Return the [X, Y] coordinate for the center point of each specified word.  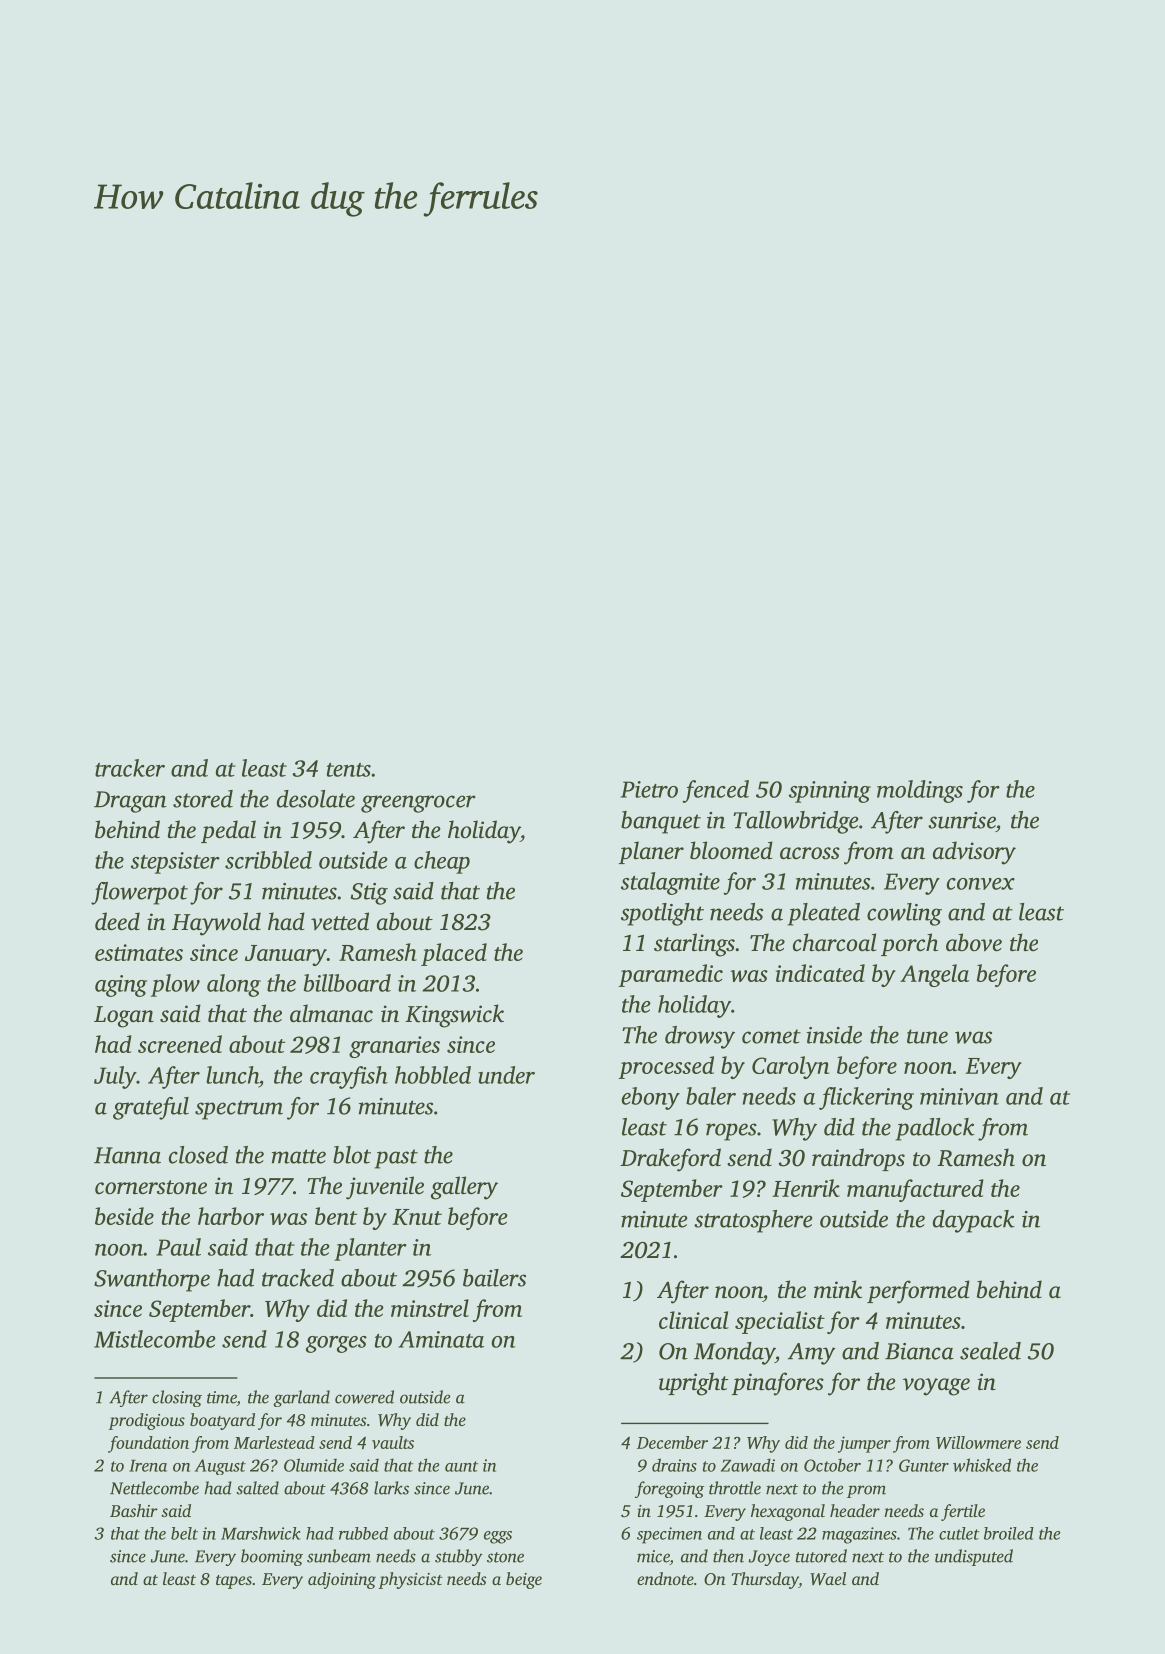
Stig [369, 894]
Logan [124, 1017]
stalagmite [670, 883]
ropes [731, 1132]
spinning [830, 792]
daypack [974, 1221]
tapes [234, 1582]
